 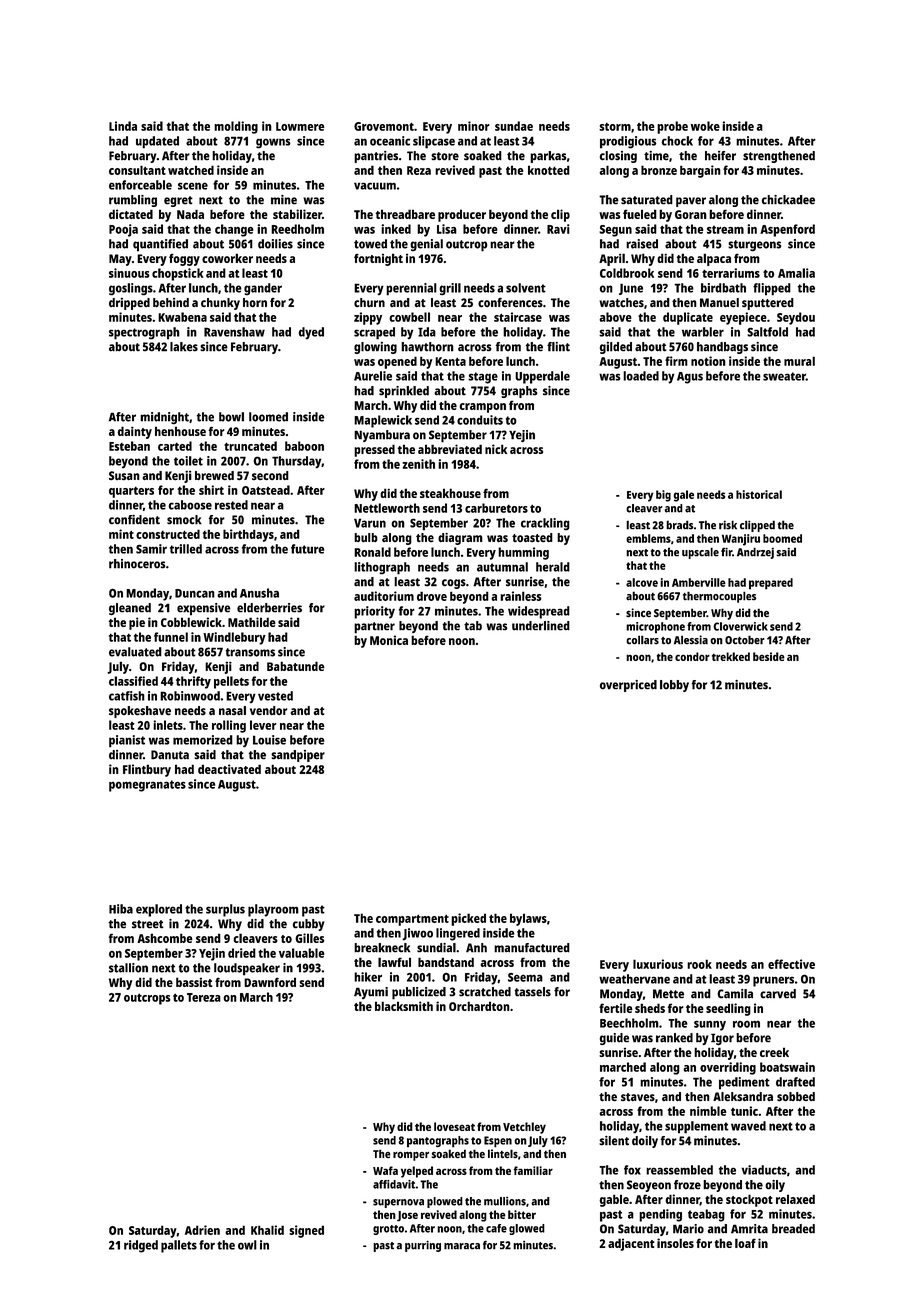 What do you see at coordinates (273, 143) in the page?
I see `gowns` at bounding box center [273, 143].
